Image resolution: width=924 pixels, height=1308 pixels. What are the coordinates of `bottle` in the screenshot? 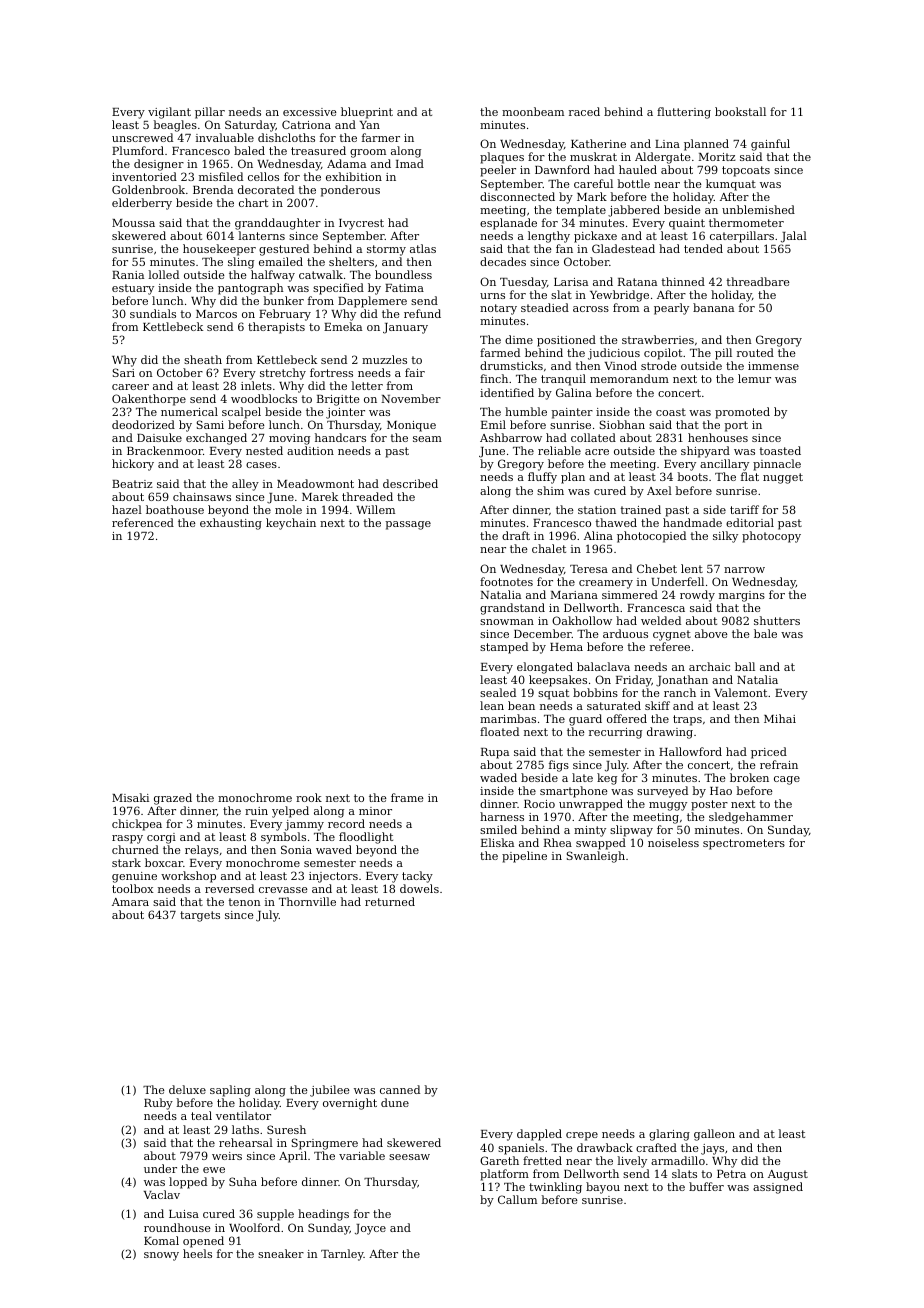 It's located at (633, 183).
